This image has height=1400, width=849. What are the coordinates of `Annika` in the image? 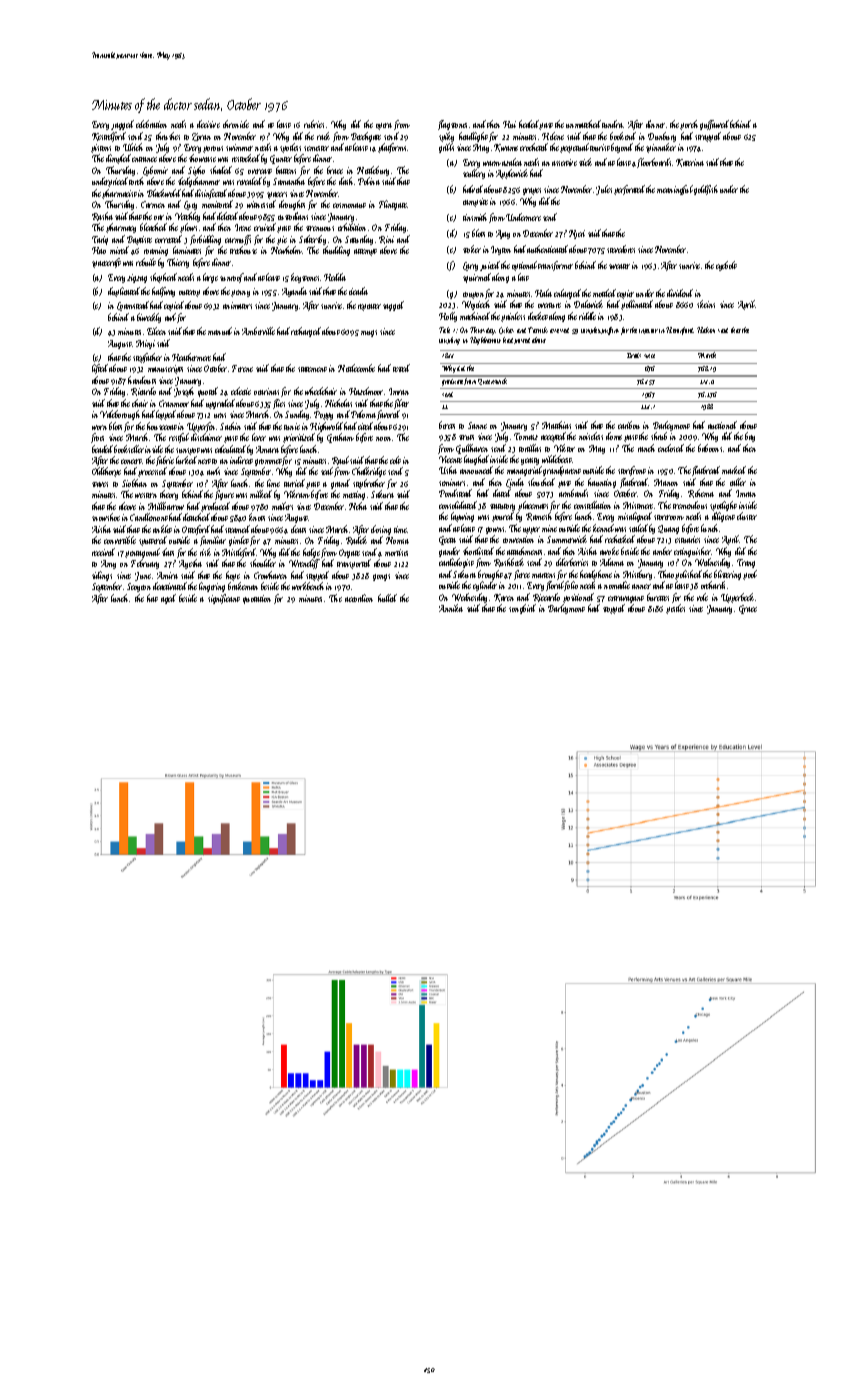 It's located at (451, 608).
